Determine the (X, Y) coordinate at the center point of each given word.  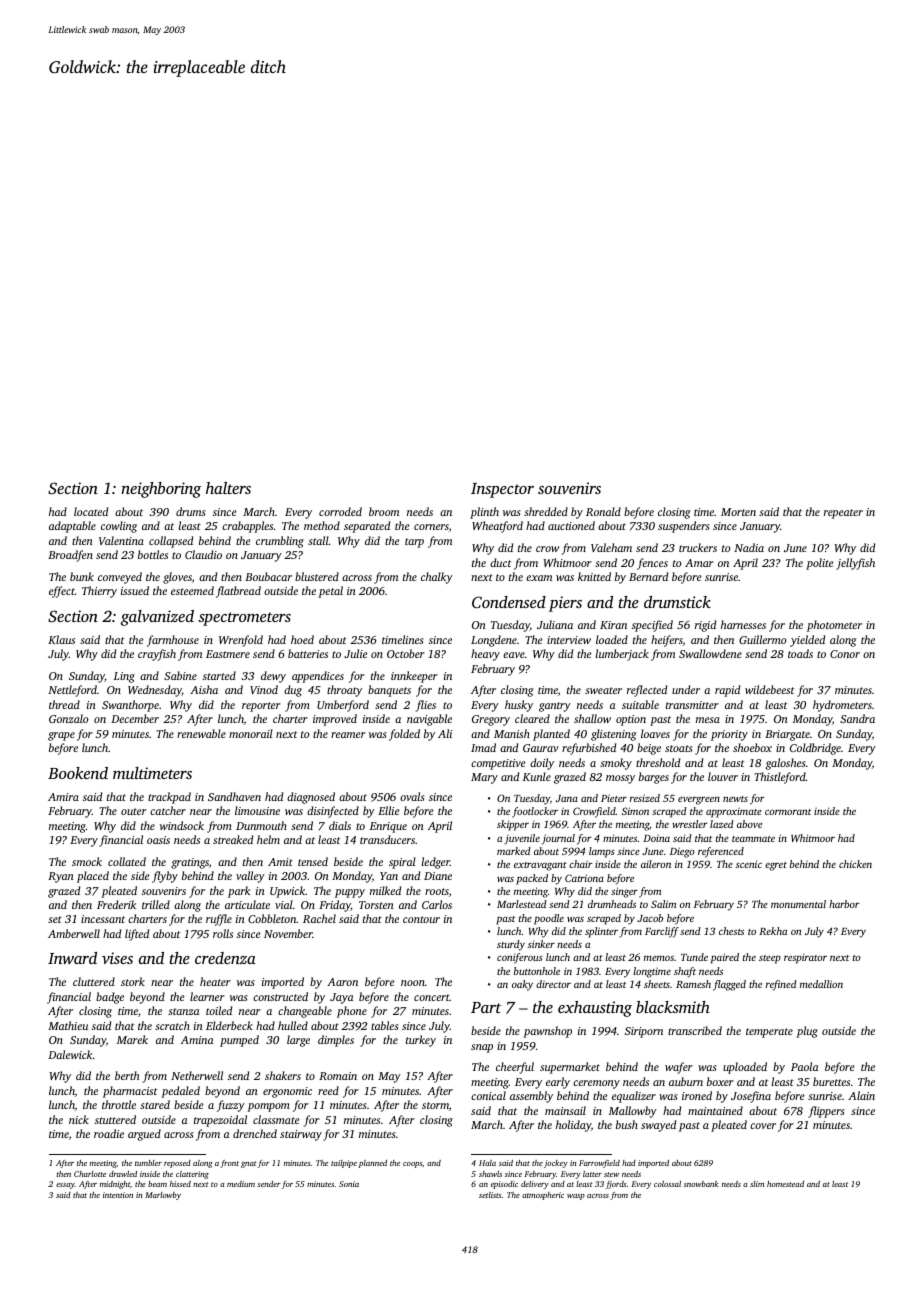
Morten (738, 512)
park (239, 892)
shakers (283, 1075)
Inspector (502, 490)
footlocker (535, 812)
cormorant (788, 812)
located (91, 511)
